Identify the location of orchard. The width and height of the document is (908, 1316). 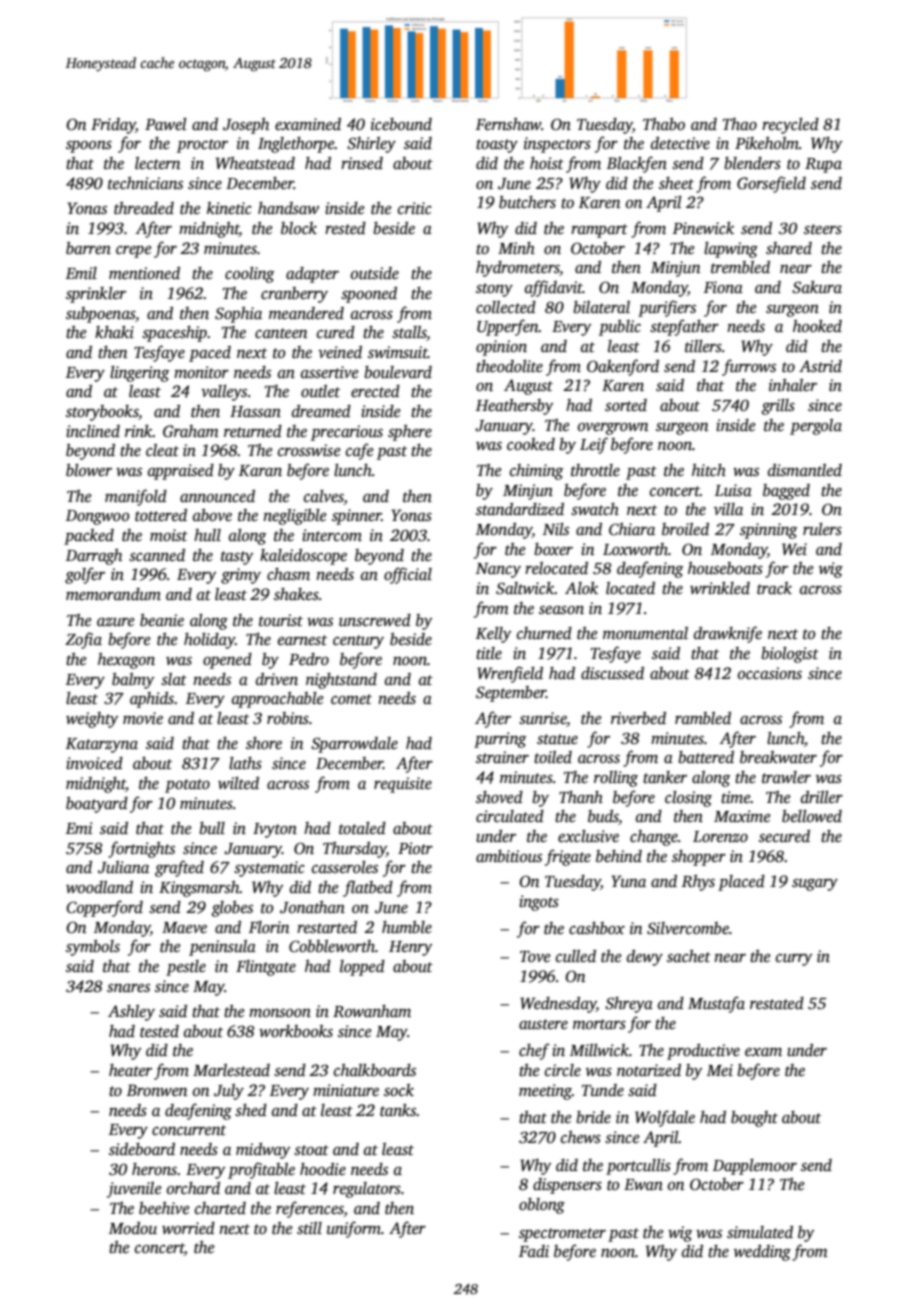
(193, 1188).
